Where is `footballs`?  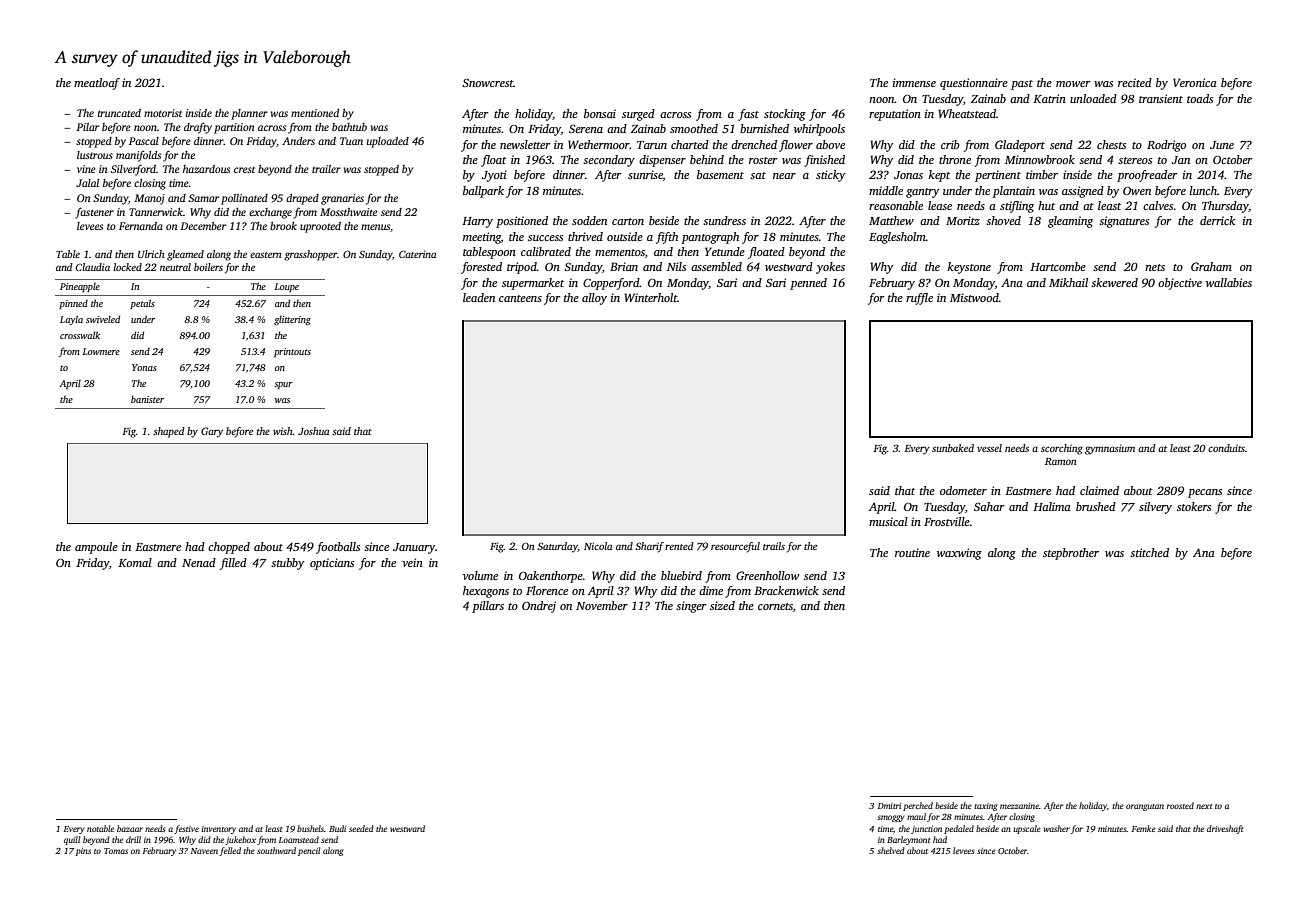
footballs is located at coordinates (338, 548).
